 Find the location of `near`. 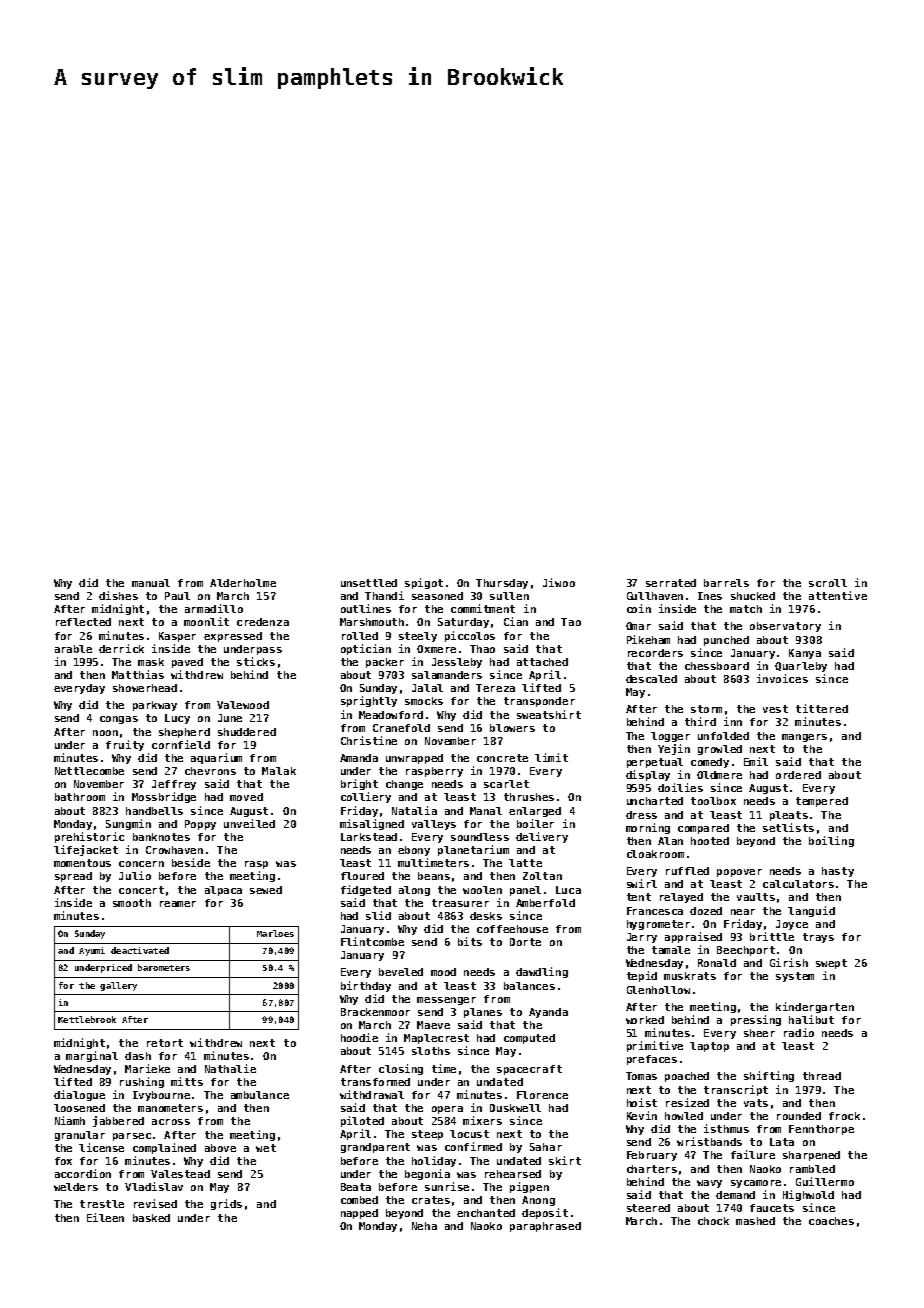

near is located at coordinates (743, 912).
